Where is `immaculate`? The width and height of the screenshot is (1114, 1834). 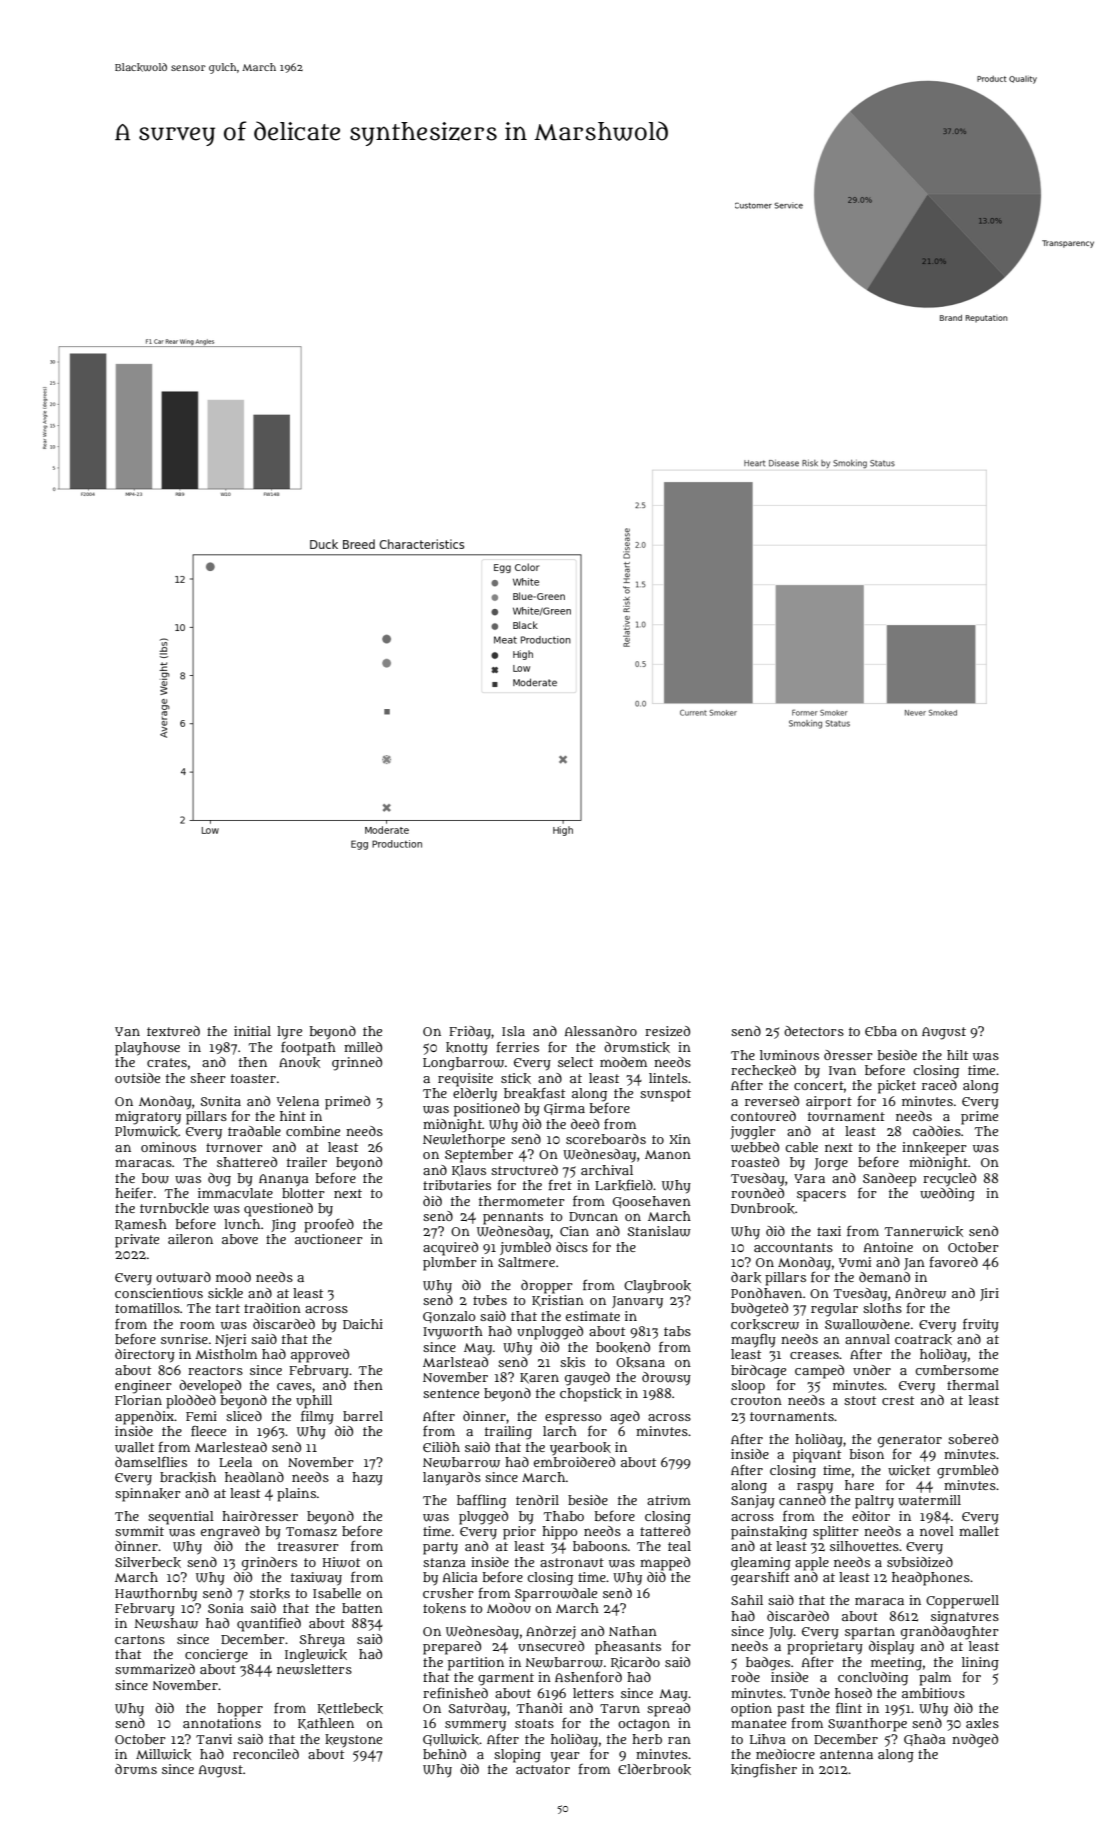
immaculate is located at coordinates (235, 1193).
